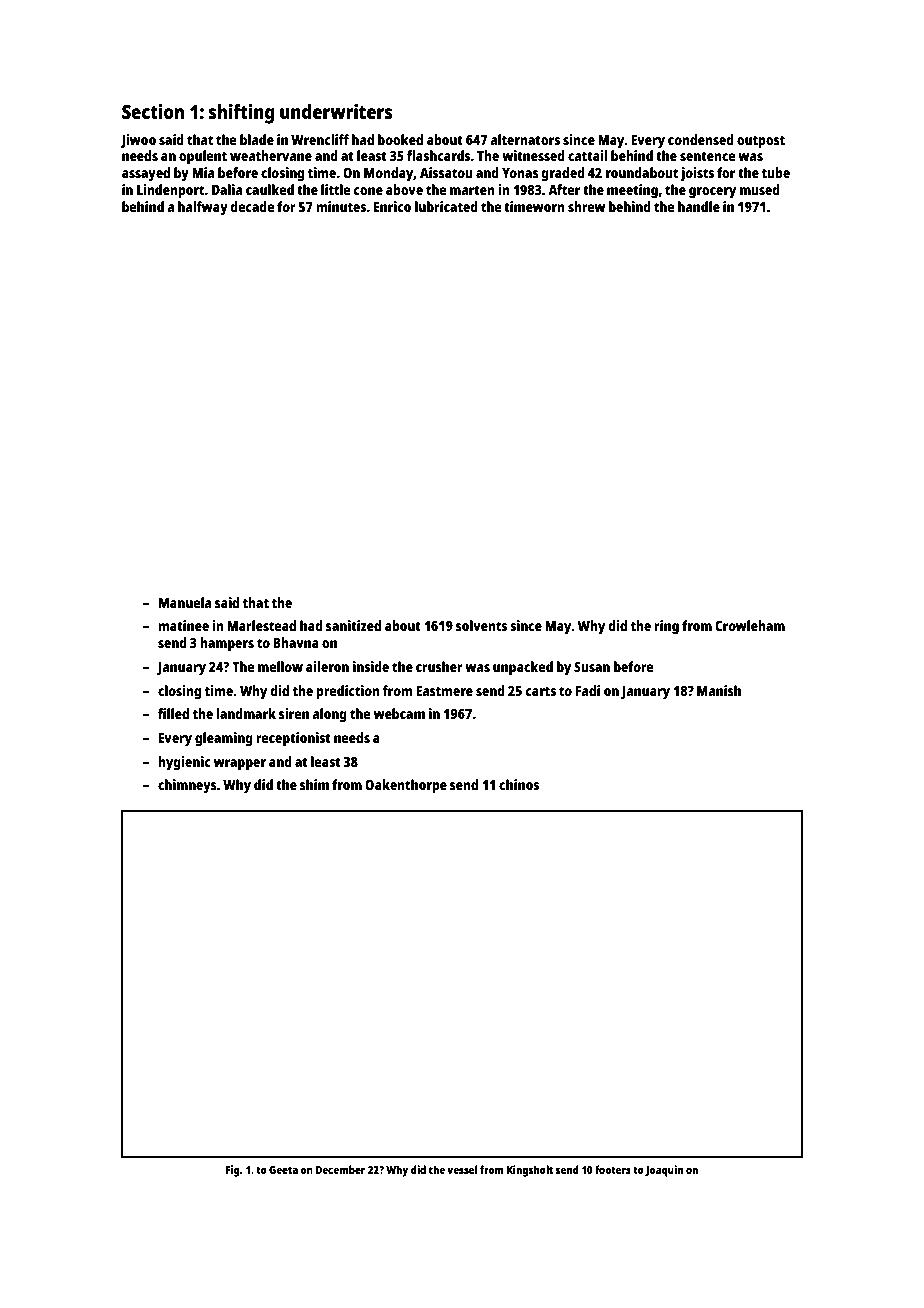  Describe the element at coordinates (719, 690) in the screenshot. I see `Manish` at that location.
